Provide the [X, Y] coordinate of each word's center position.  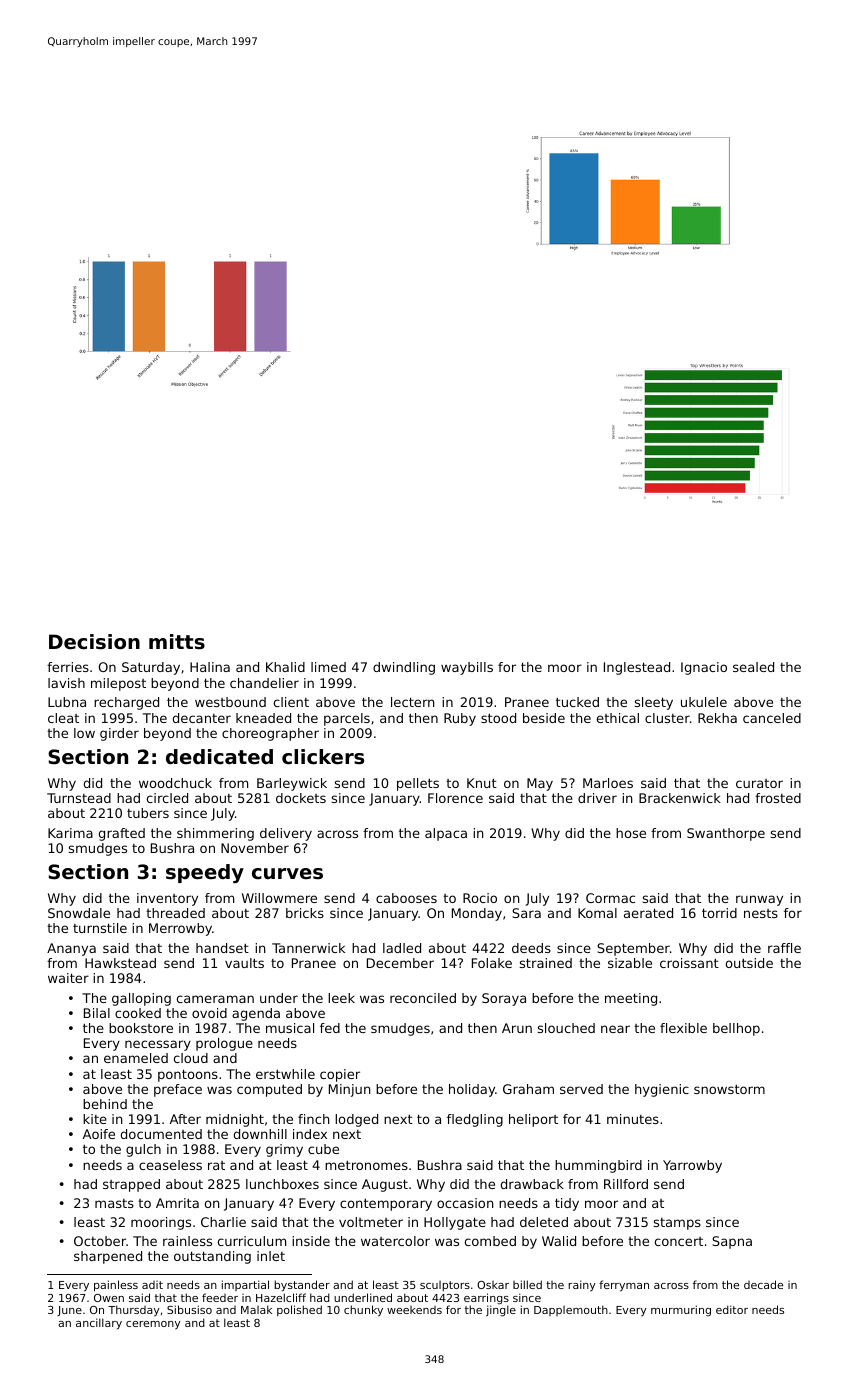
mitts [177, 642]
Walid [559, 1241]
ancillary [99, 1324]
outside [749, 963]
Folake [492, 963]
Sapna [732, 1242]
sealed [753, 667]
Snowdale [79, 913]
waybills [467, 668]
